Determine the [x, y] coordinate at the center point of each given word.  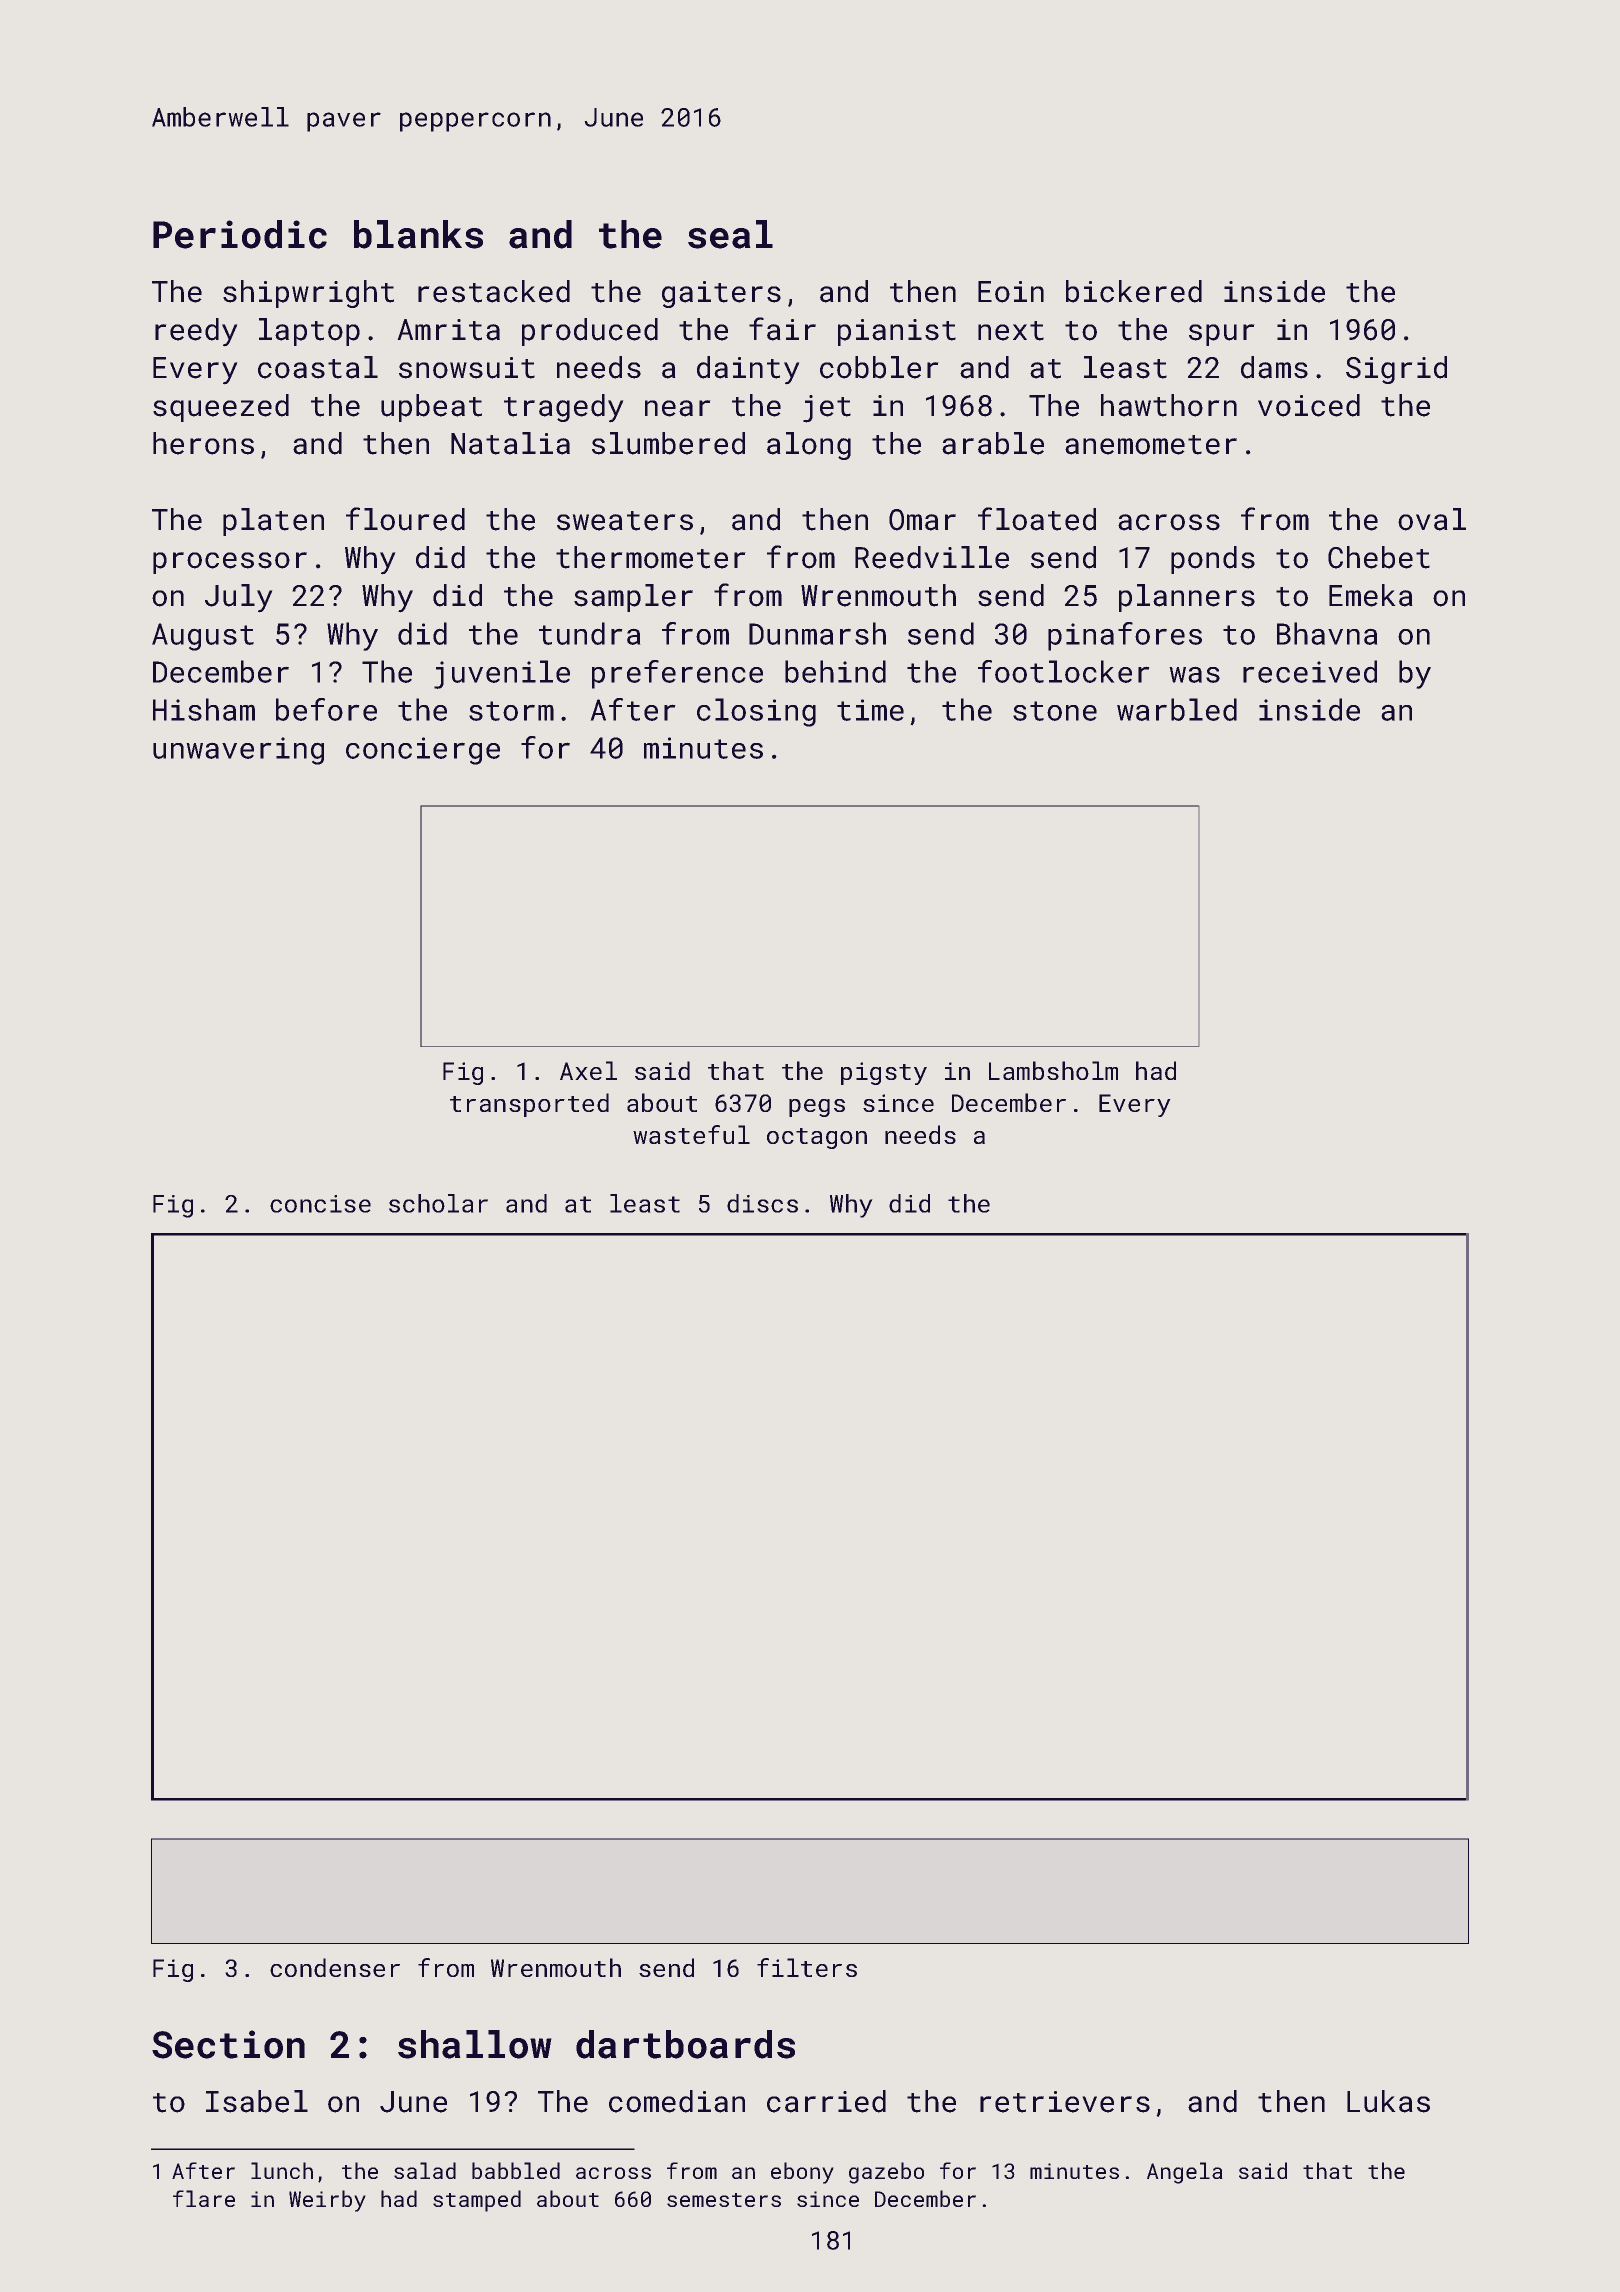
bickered [1134, 291]
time [870, 710]
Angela [1184, 2173]
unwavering [238, 751]
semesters [724, 2200]
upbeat [431, 408]
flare [204, 2198]
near [677, 408]
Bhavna [1327, 633]
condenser [335, 1967]
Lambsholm [1053, 1070]
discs [762, 1203]
